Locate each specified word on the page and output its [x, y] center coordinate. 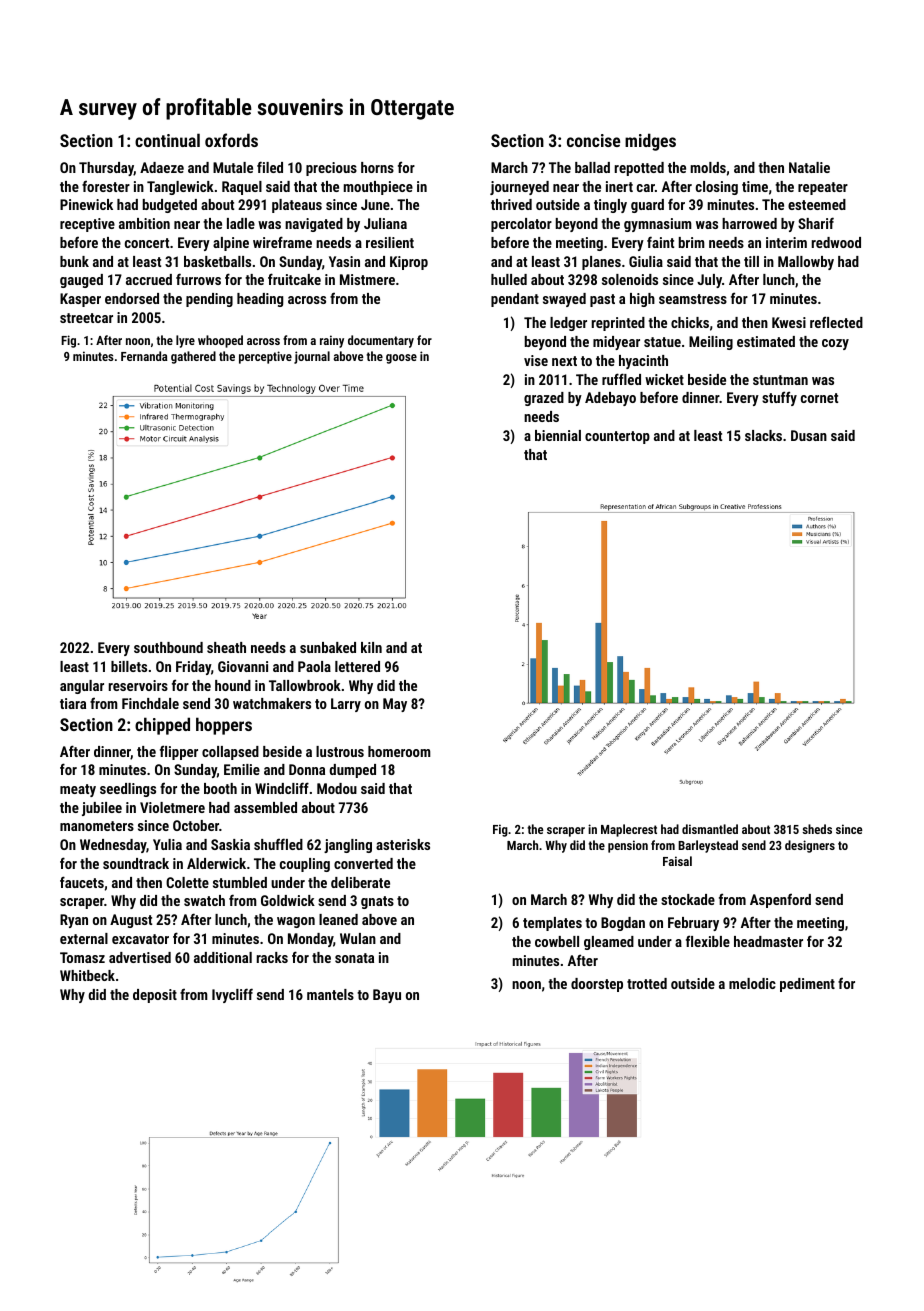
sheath [226, 647]
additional [223, 957]
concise [593, 140]
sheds [817, 829]
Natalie [809, 167]
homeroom [399, 751]
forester [106, 186]
